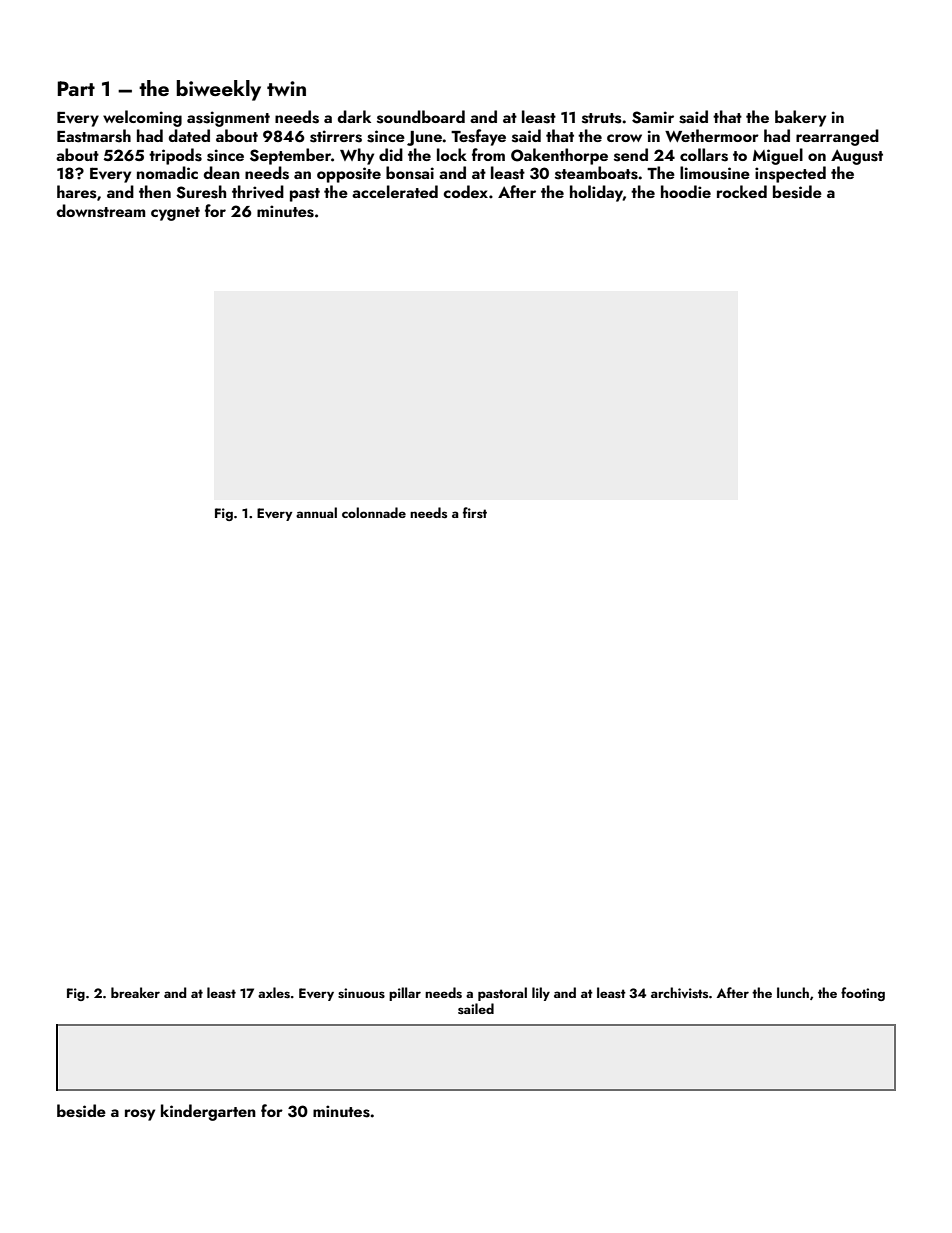 The image size is (952, 1233). What do you see at coordinates (76, 88) in the screenshot?
I see `Part` at bounding box center [76, 88].
